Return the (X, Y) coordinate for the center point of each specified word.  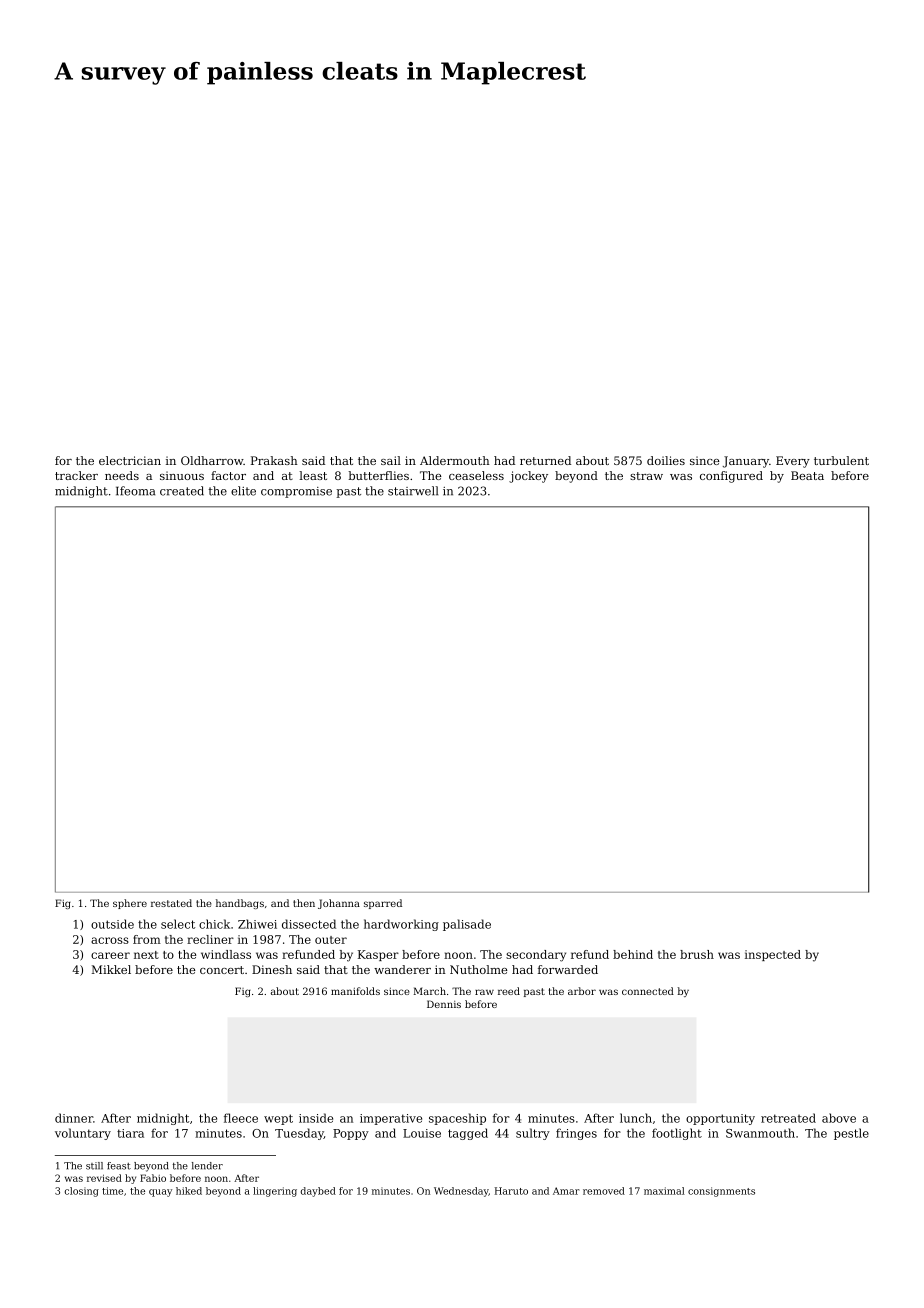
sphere (130, 904)
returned (545, 460)
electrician (130, 460)
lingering (275, 1192)
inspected (773, 955)
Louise (422, 1133)
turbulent (841, 460)
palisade (467, 925)
